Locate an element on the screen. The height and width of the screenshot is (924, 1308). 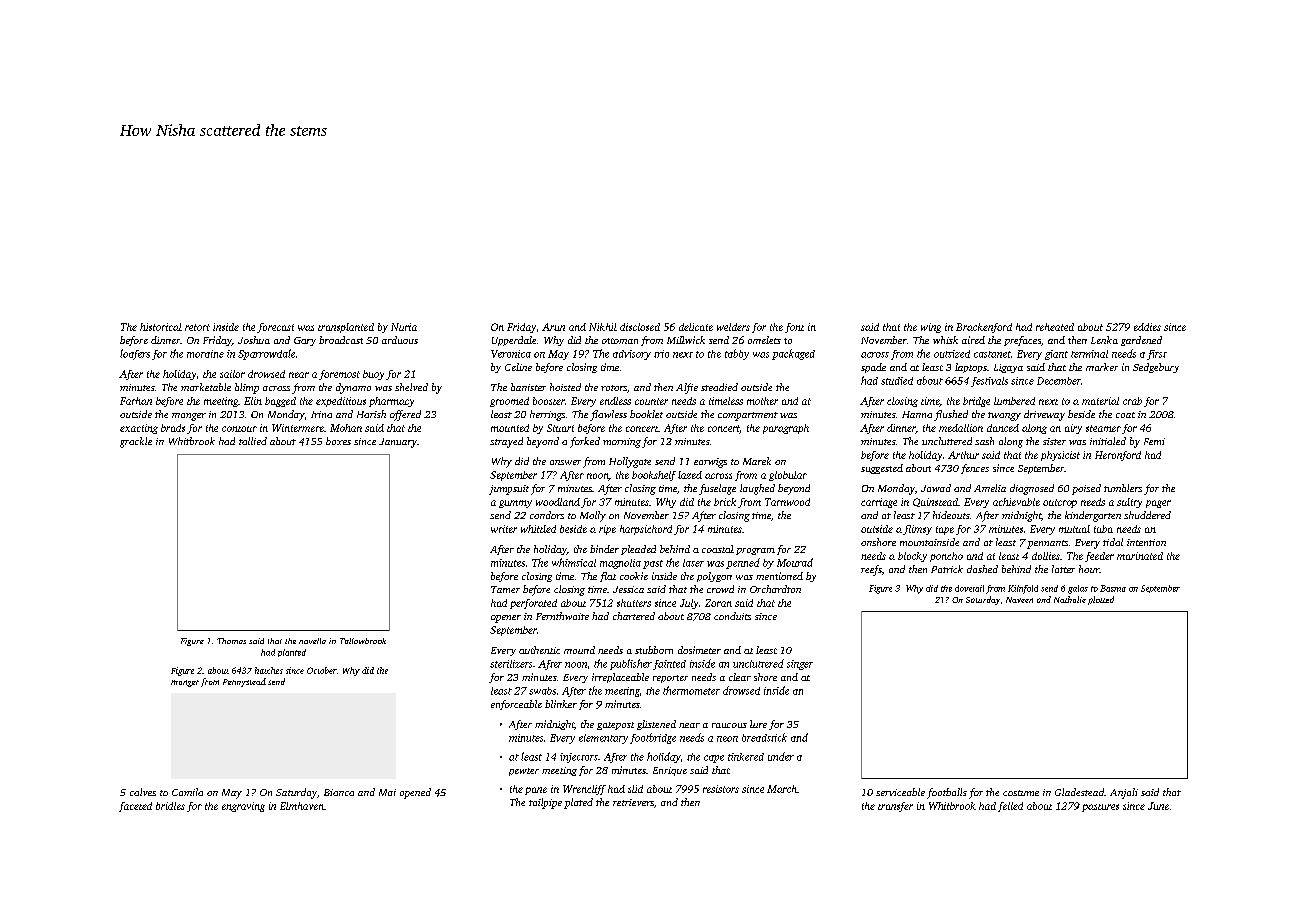
welders is located at coordinates (733, 327).
